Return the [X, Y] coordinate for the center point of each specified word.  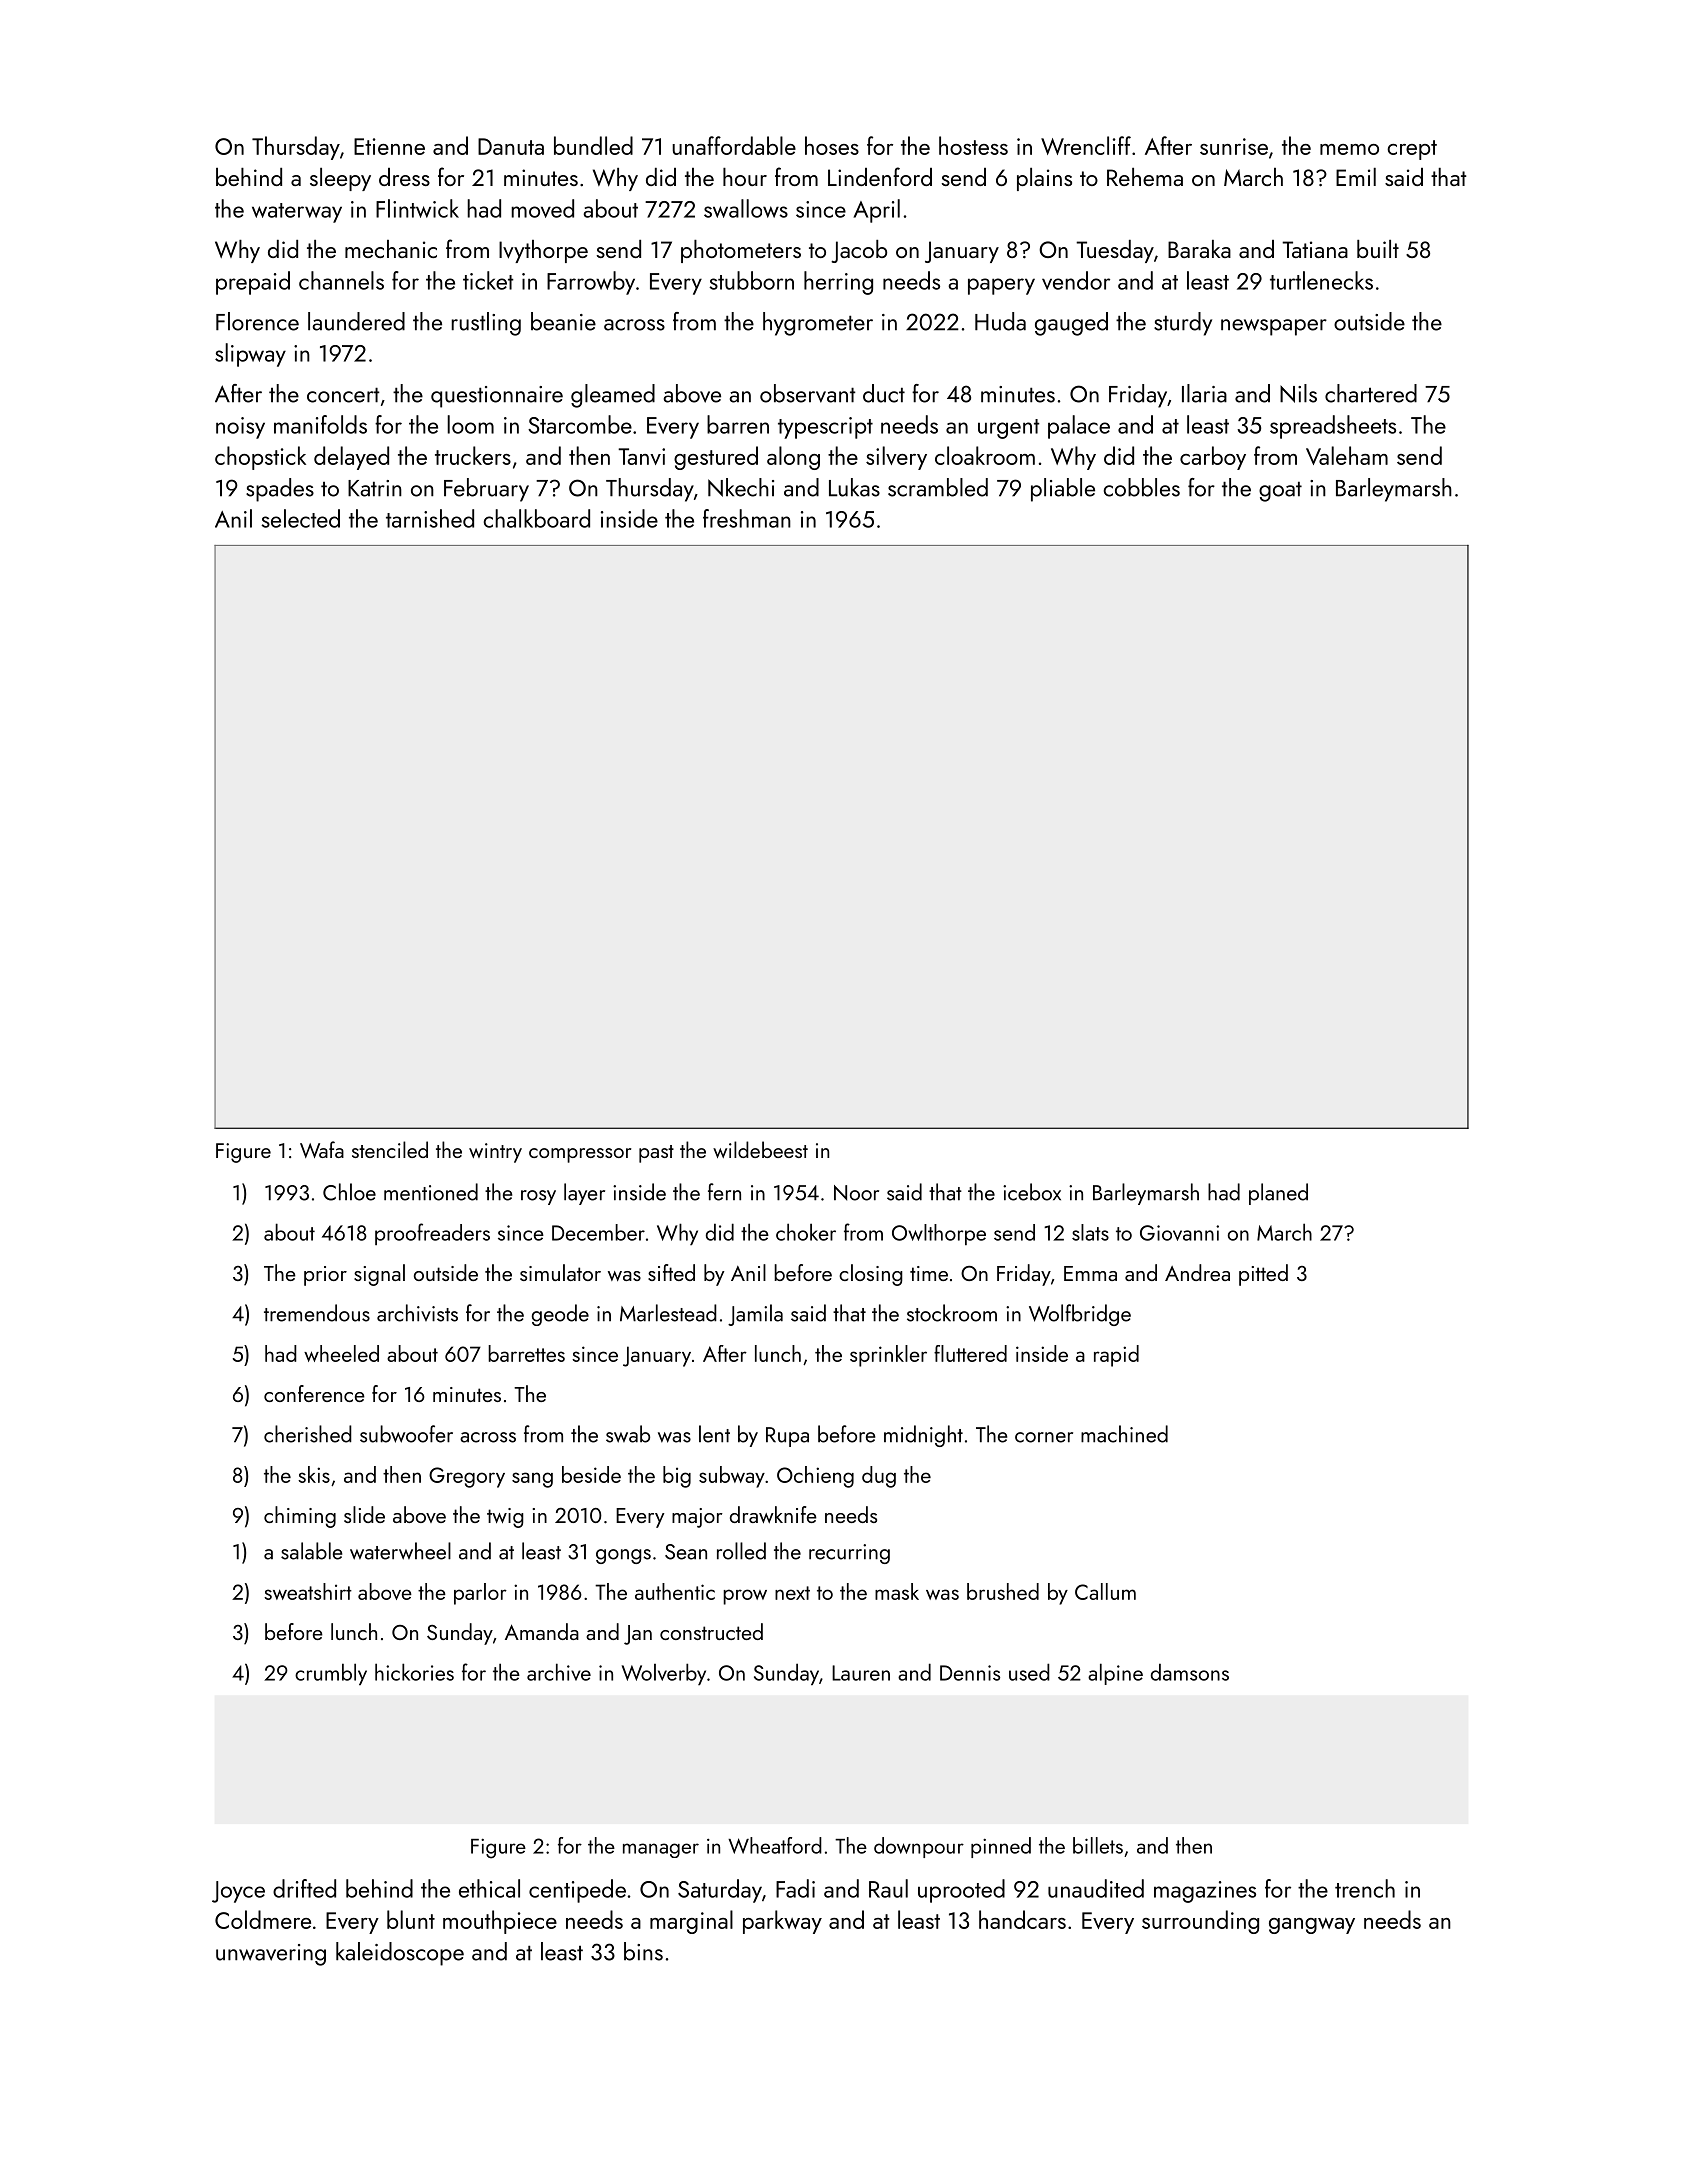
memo [1349, 149]
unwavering [271, 1955]
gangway [1312, 1926]
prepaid [253, 283]
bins [643, 1951]
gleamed [613, 396]
